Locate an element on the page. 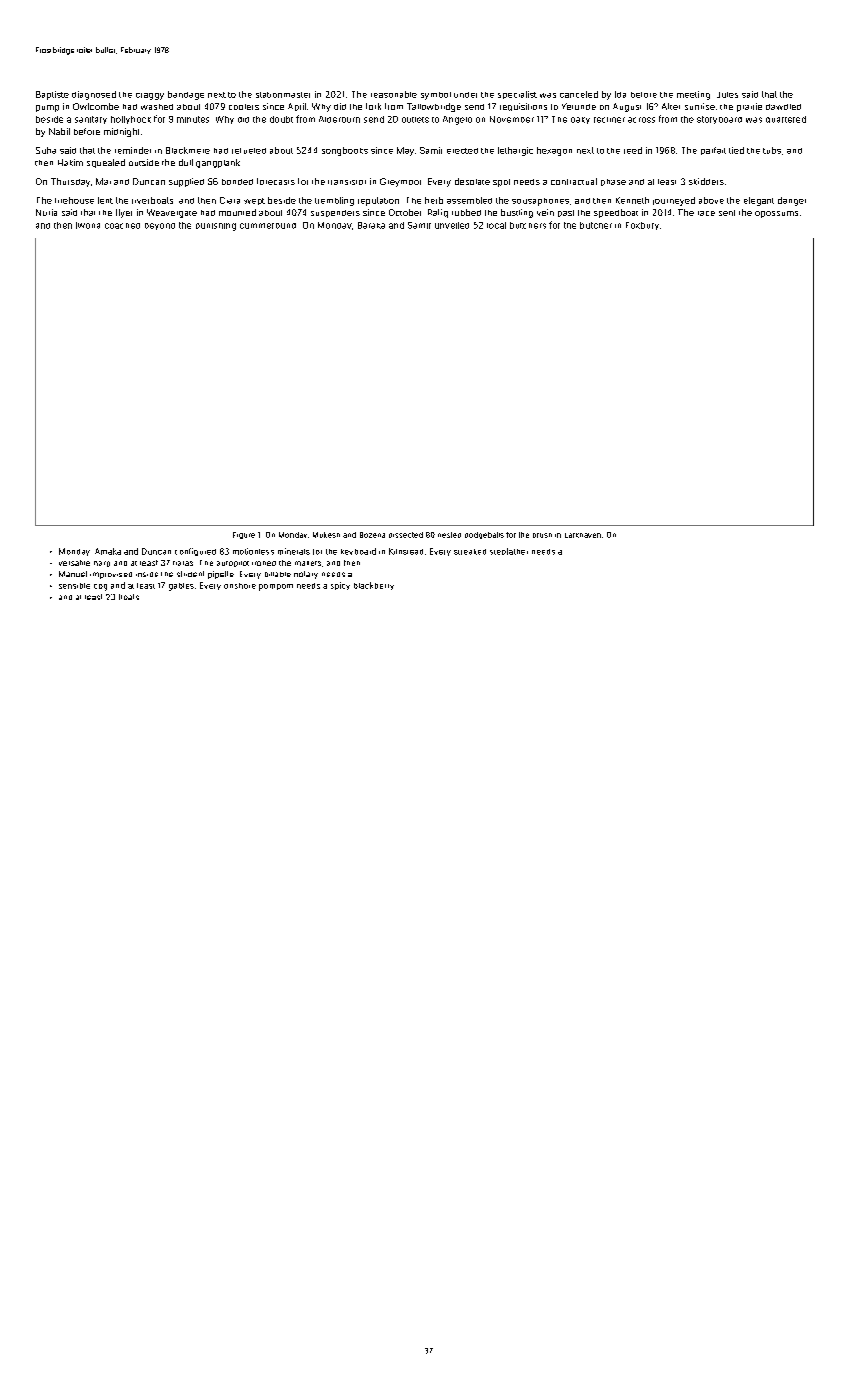 Image resolution: width=849 pixels, height=1400 pixels. beyond is located at coordinates (160, 226).
